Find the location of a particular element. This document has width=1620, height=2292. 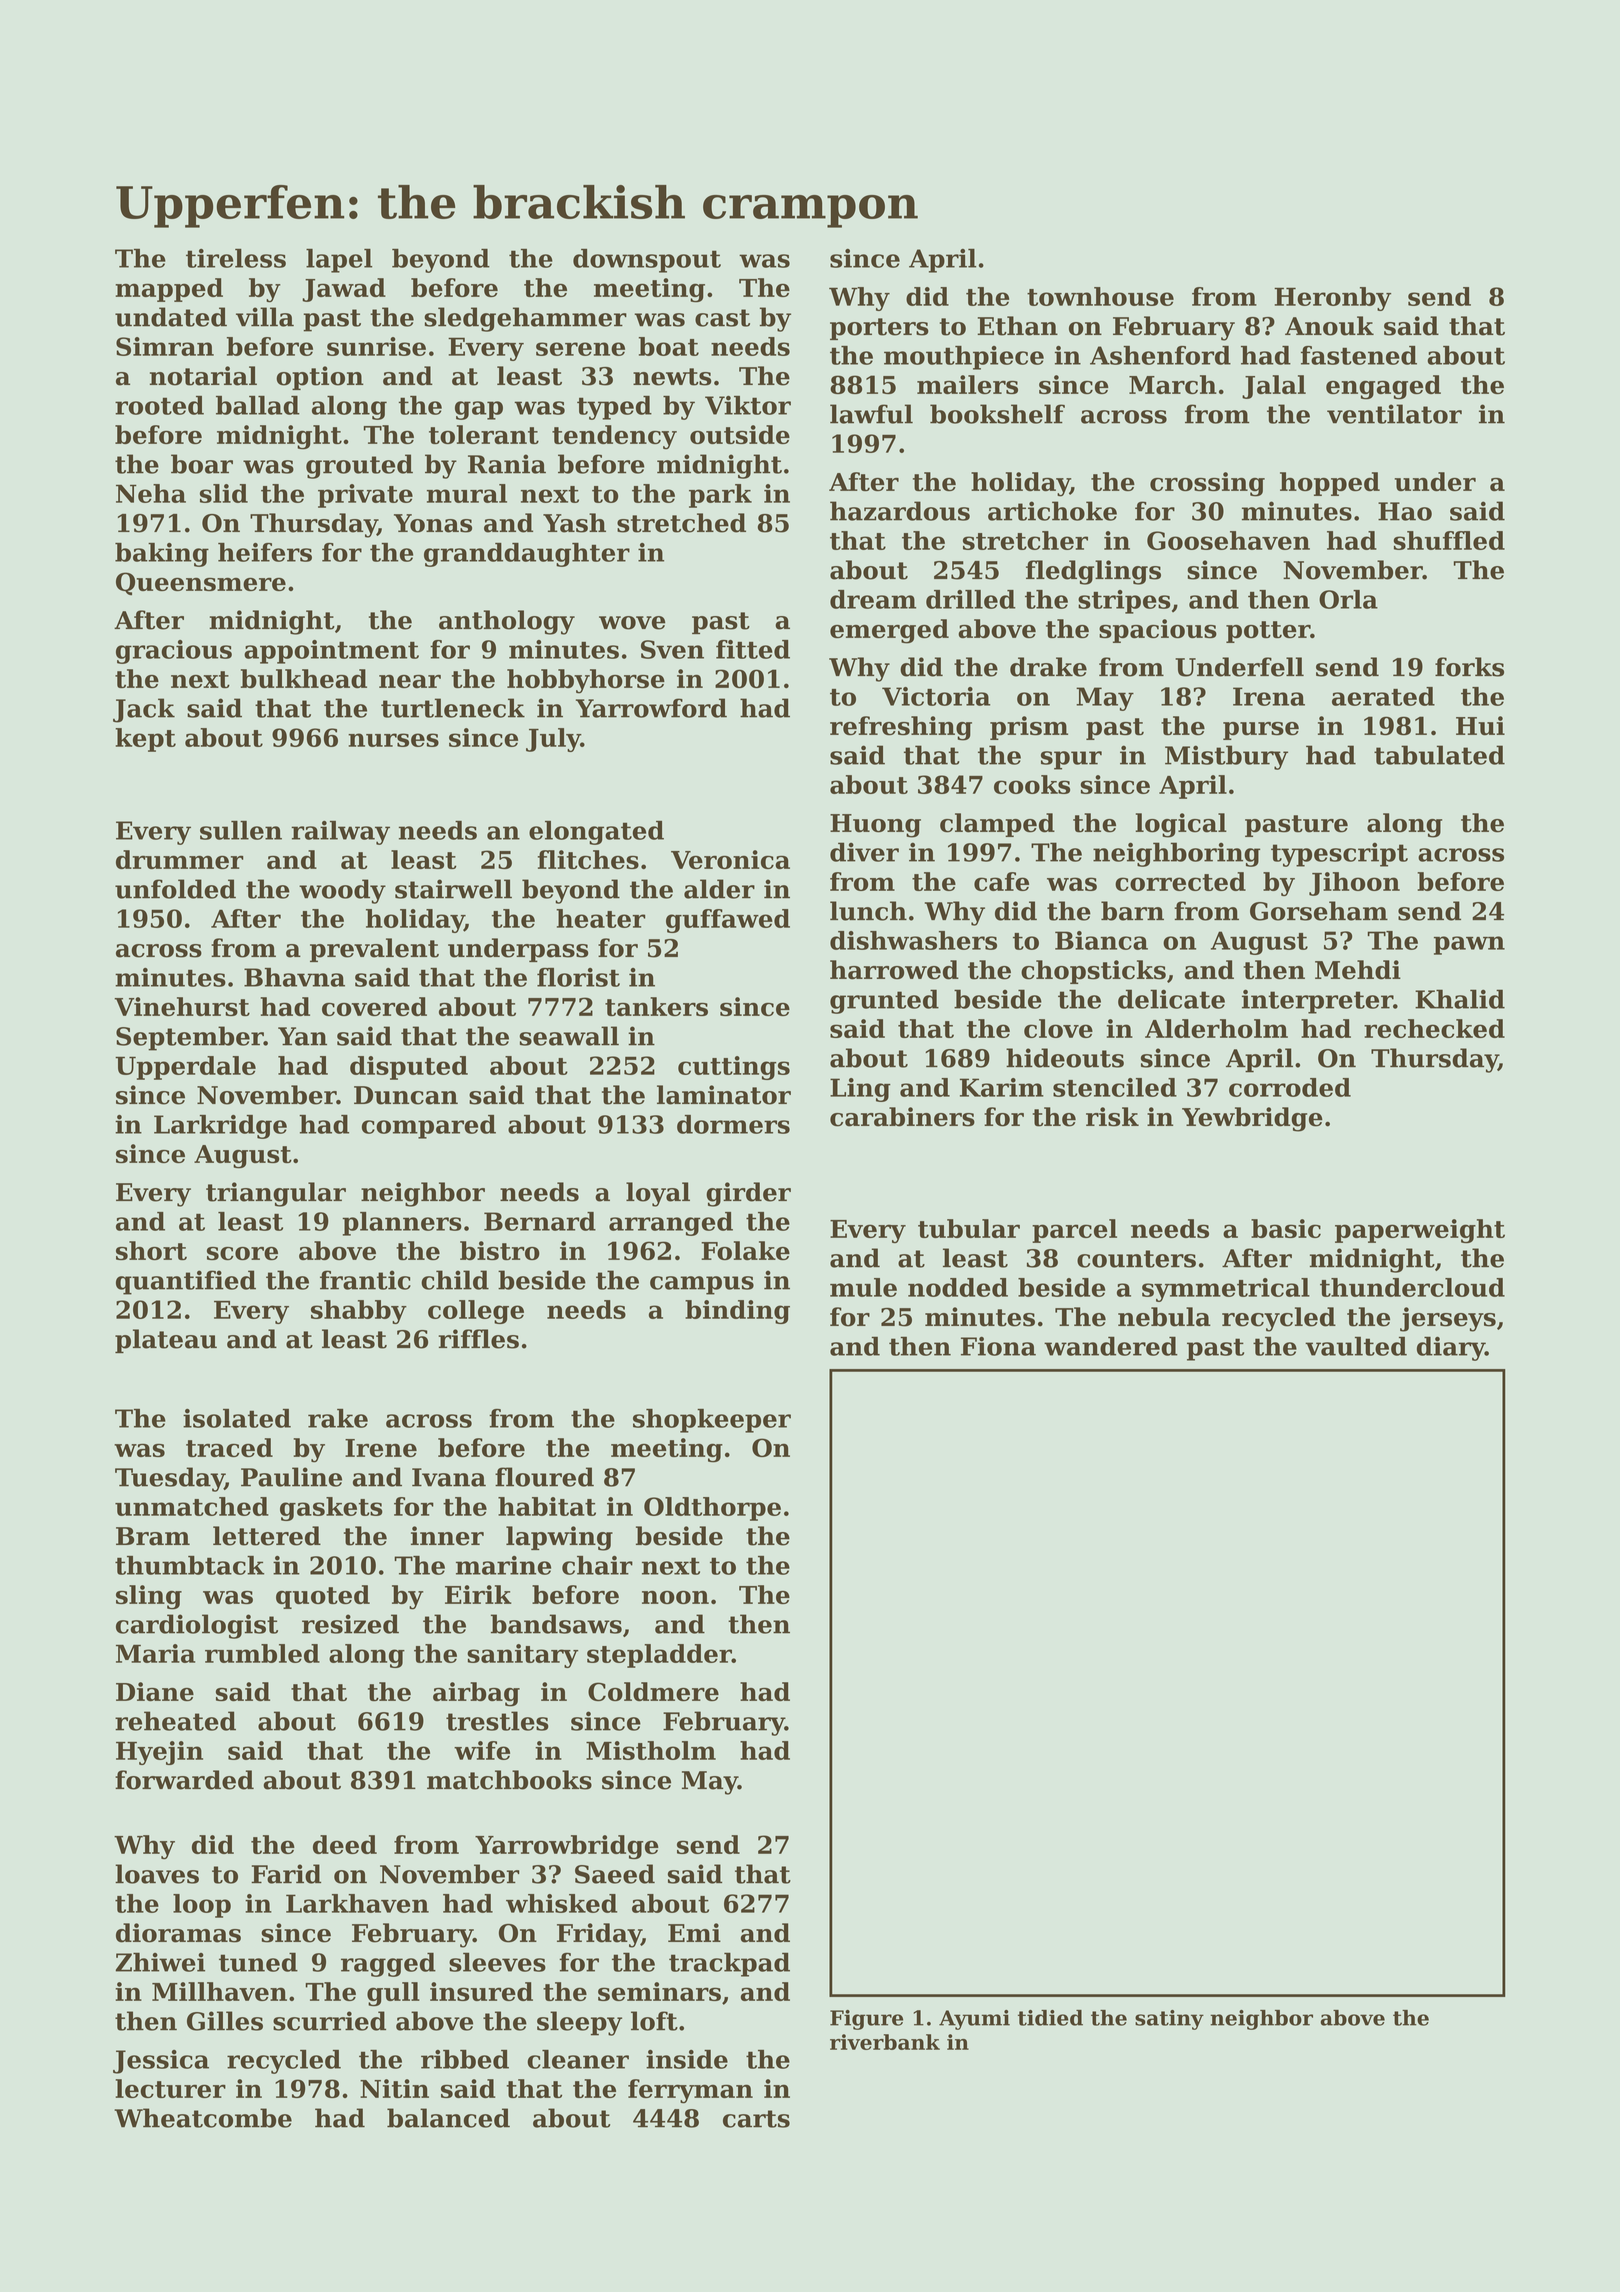

Heronby is located at coordinates (1332, 299).
